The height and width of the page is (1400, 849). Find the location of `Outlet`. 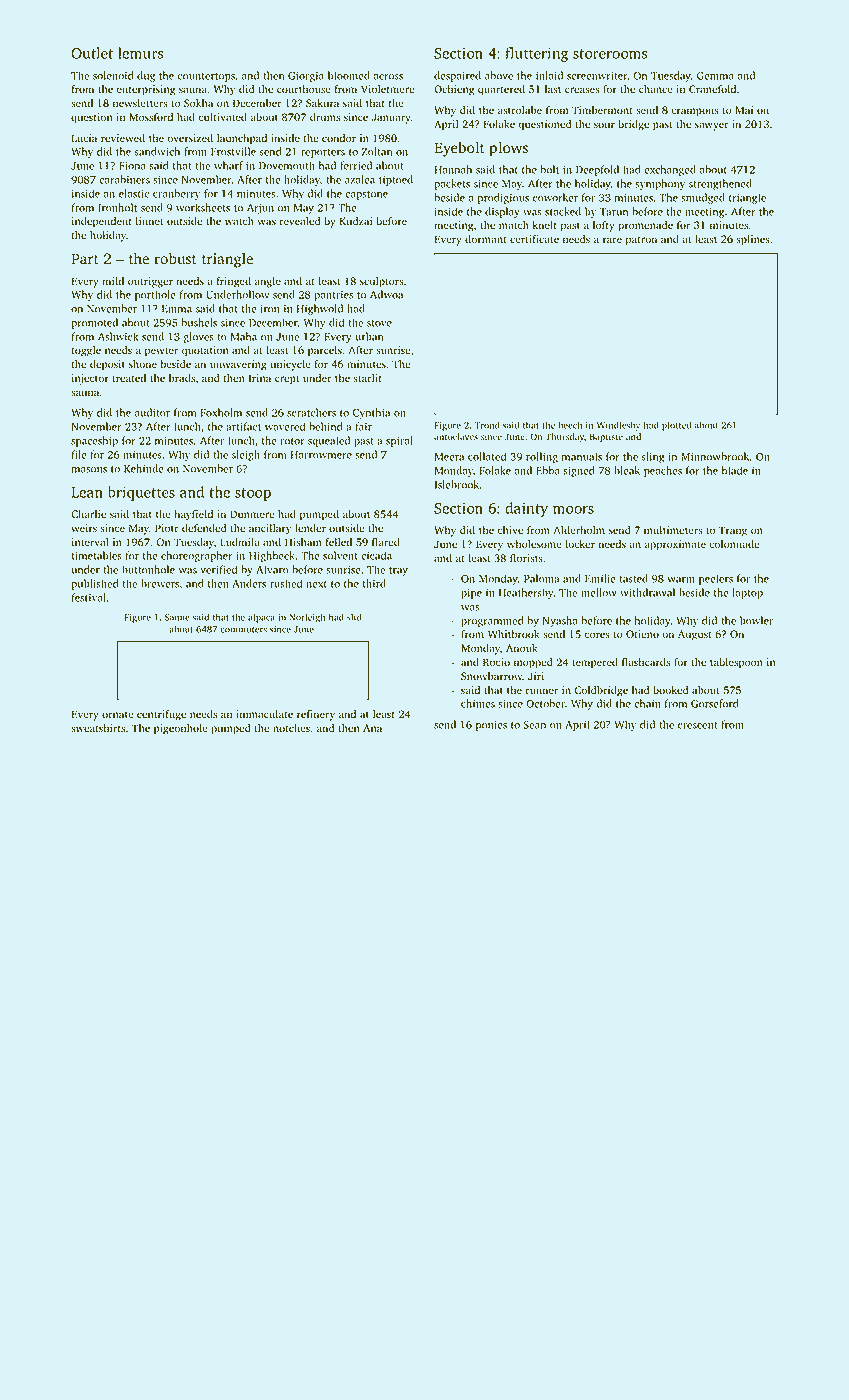

Outlet is located at coordinates (92, 53).
